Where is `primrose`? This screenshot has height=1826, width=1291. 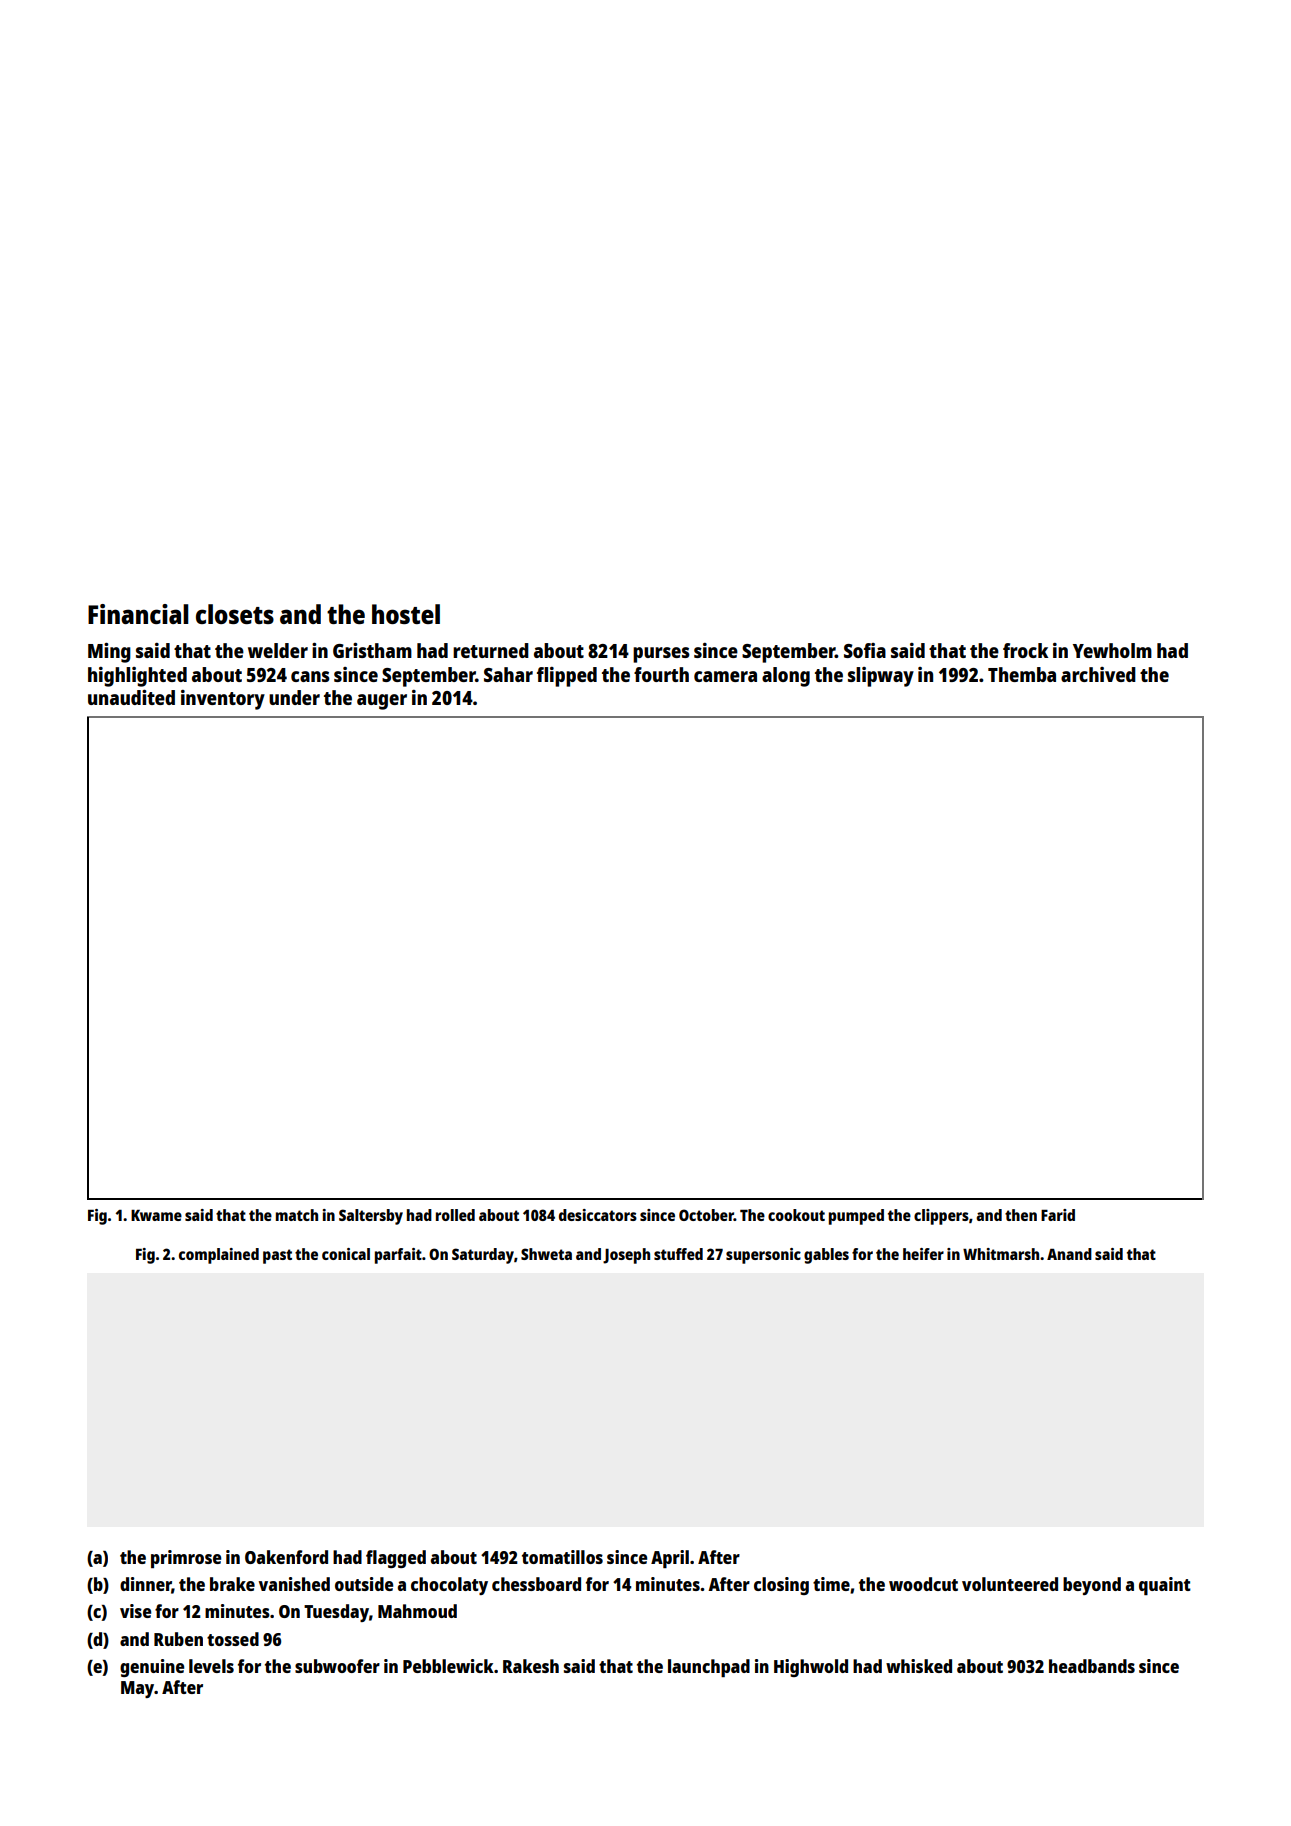
primrose is located at coordinates (186, 1559).
